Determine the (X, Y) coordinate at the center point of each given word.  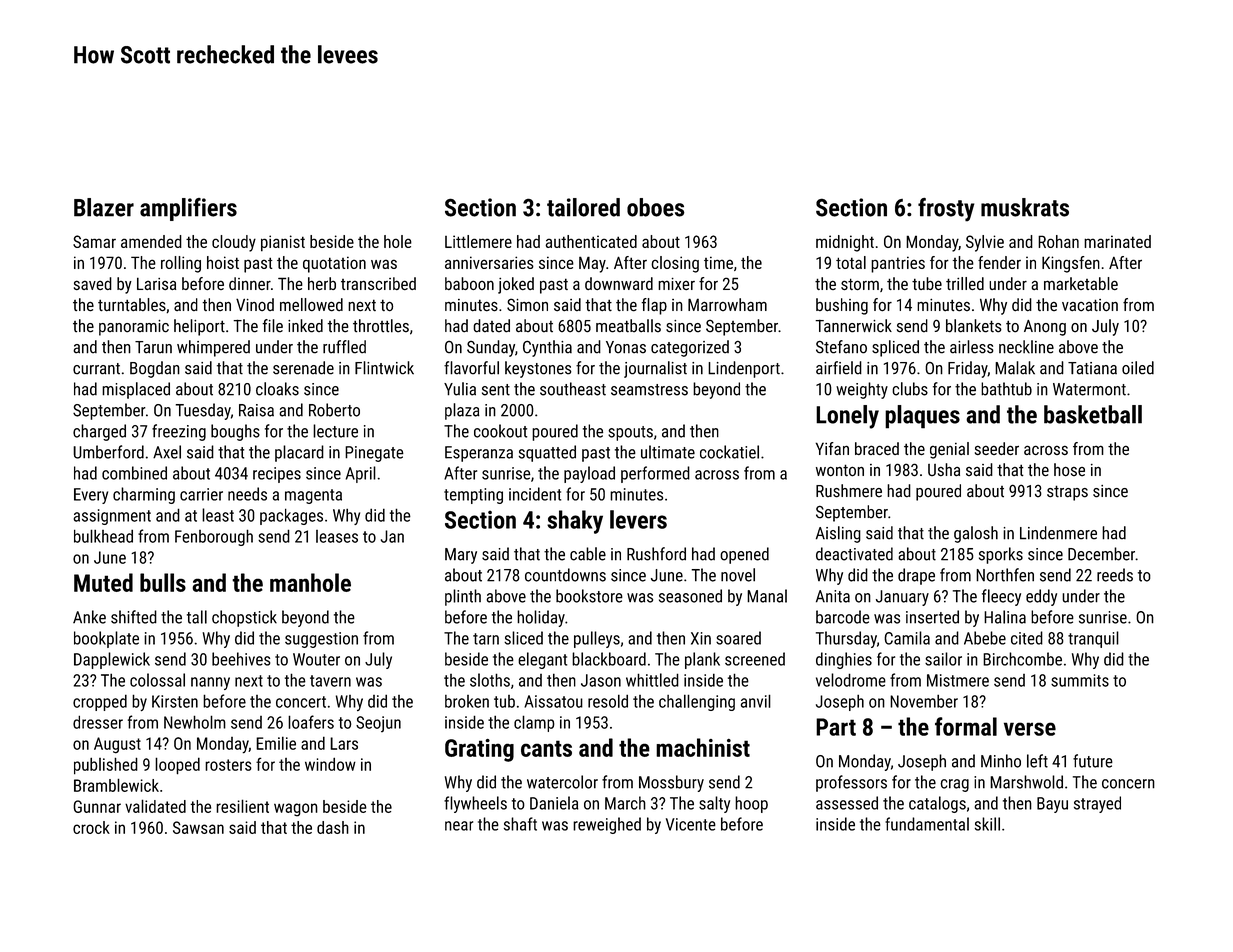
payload (589, 474)
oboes (656, 207)
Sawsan (198, 827)
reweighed (607, 825)
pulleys (597, 639)
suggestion (321, 640)
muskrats (1025, 207)
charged (99, 432)
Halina (1005, 617)
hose (1069, 470)
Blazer (104, 207)
